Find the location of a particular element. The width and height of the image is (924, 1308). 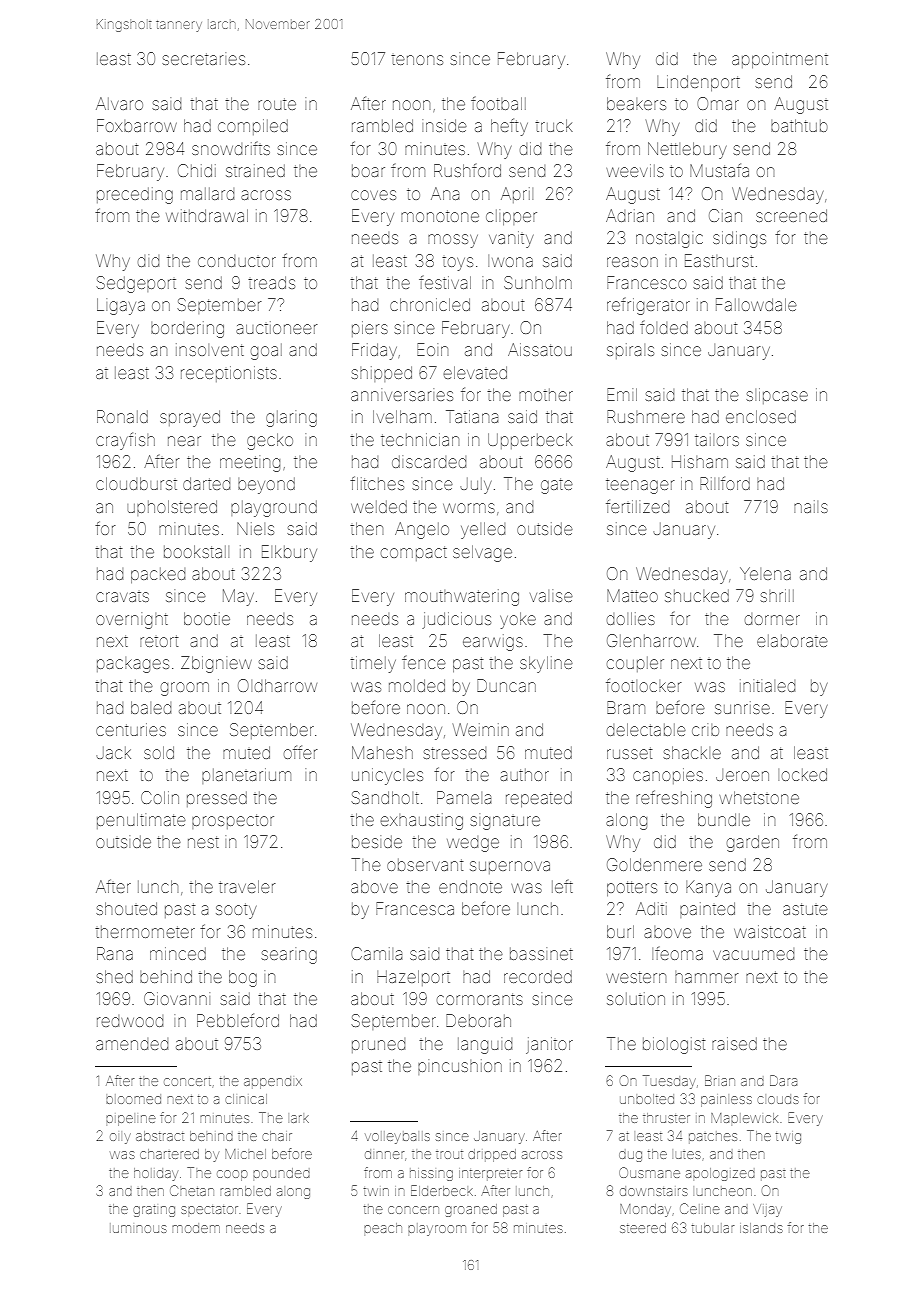

beside is located at coordinates (377, 842).
